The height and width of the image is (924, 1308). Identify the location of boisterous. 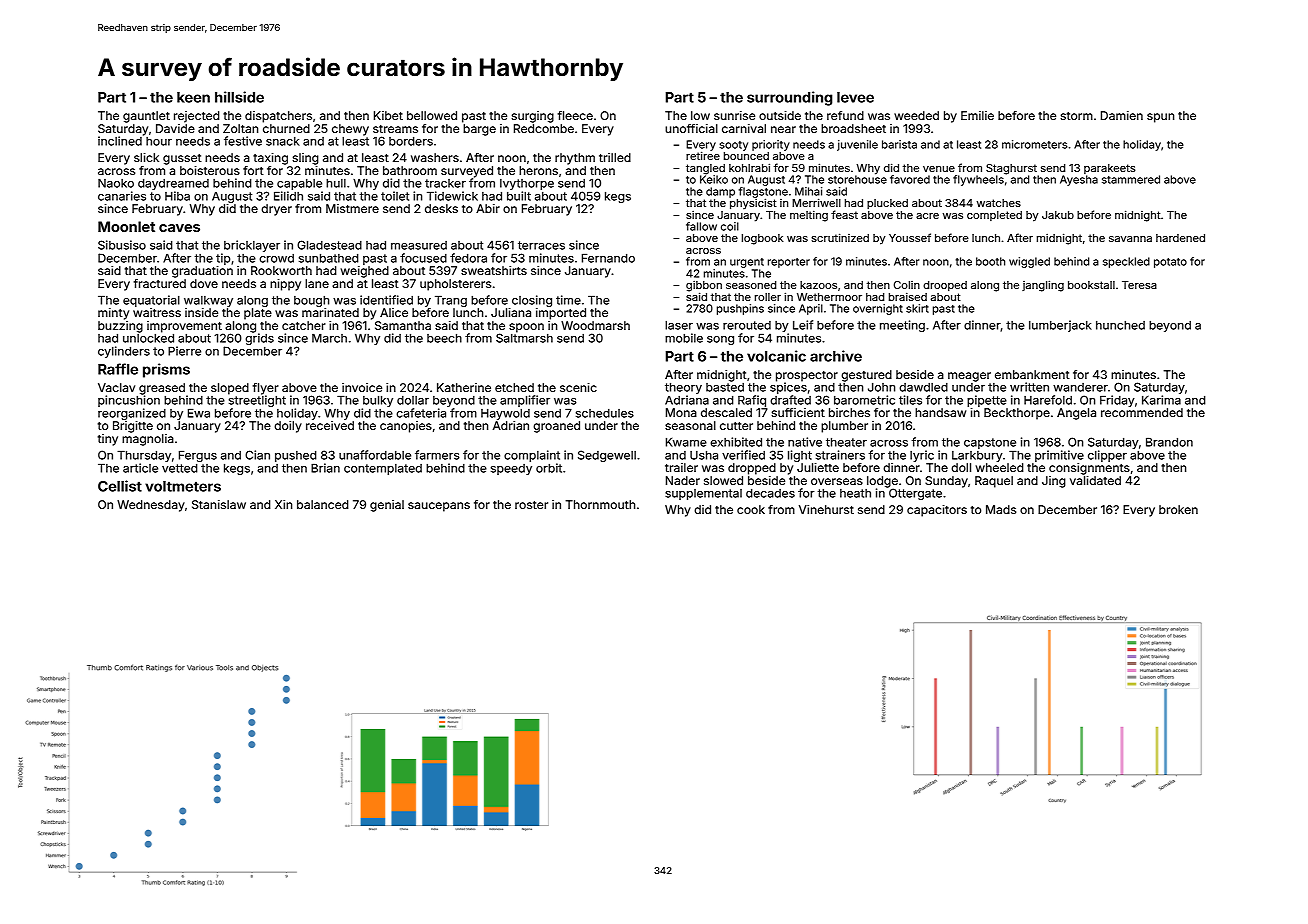
(210, 170).
